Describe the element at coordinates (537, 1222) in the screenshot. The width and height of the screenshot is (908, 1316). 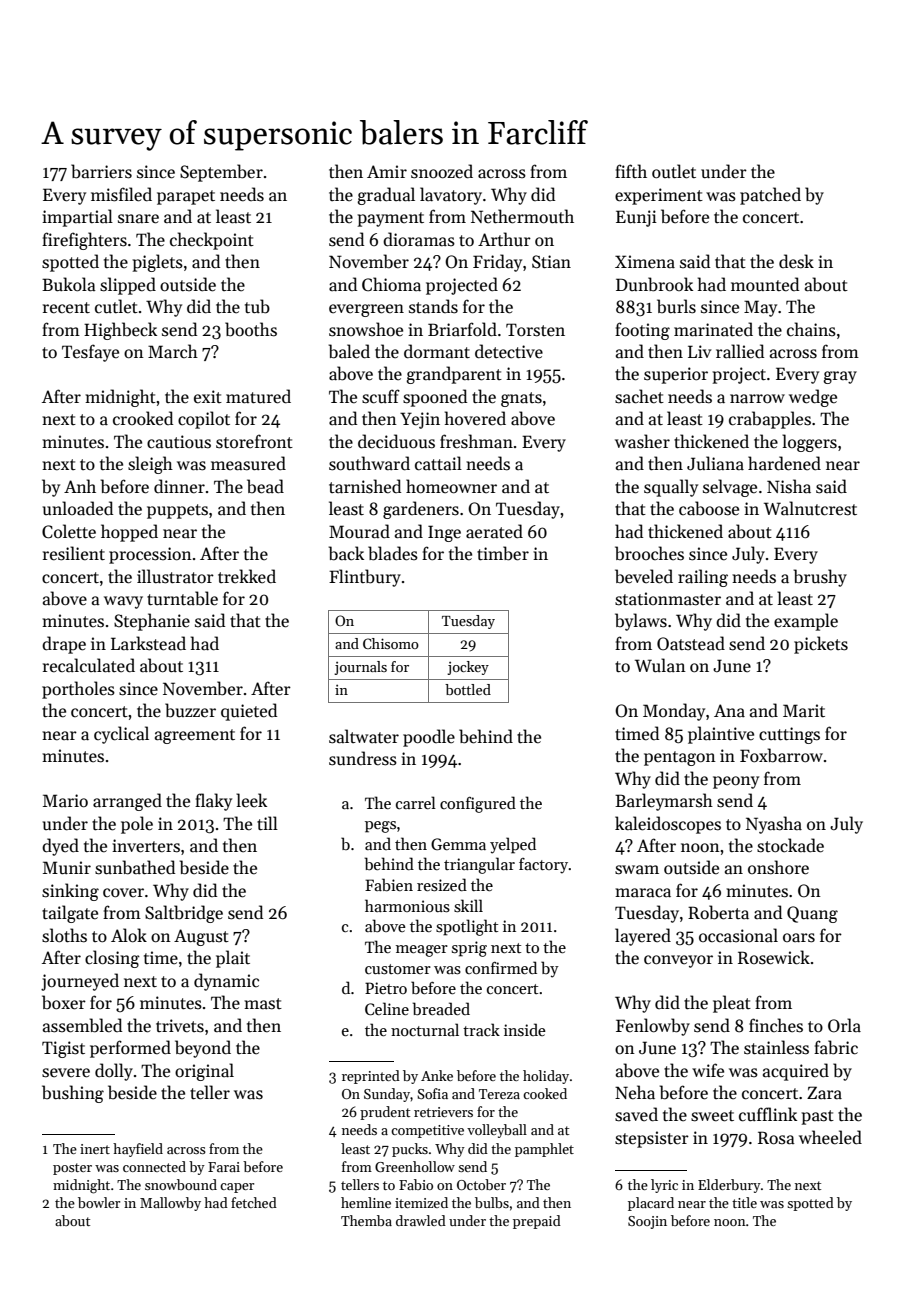
I see `prepaid` at that location.
